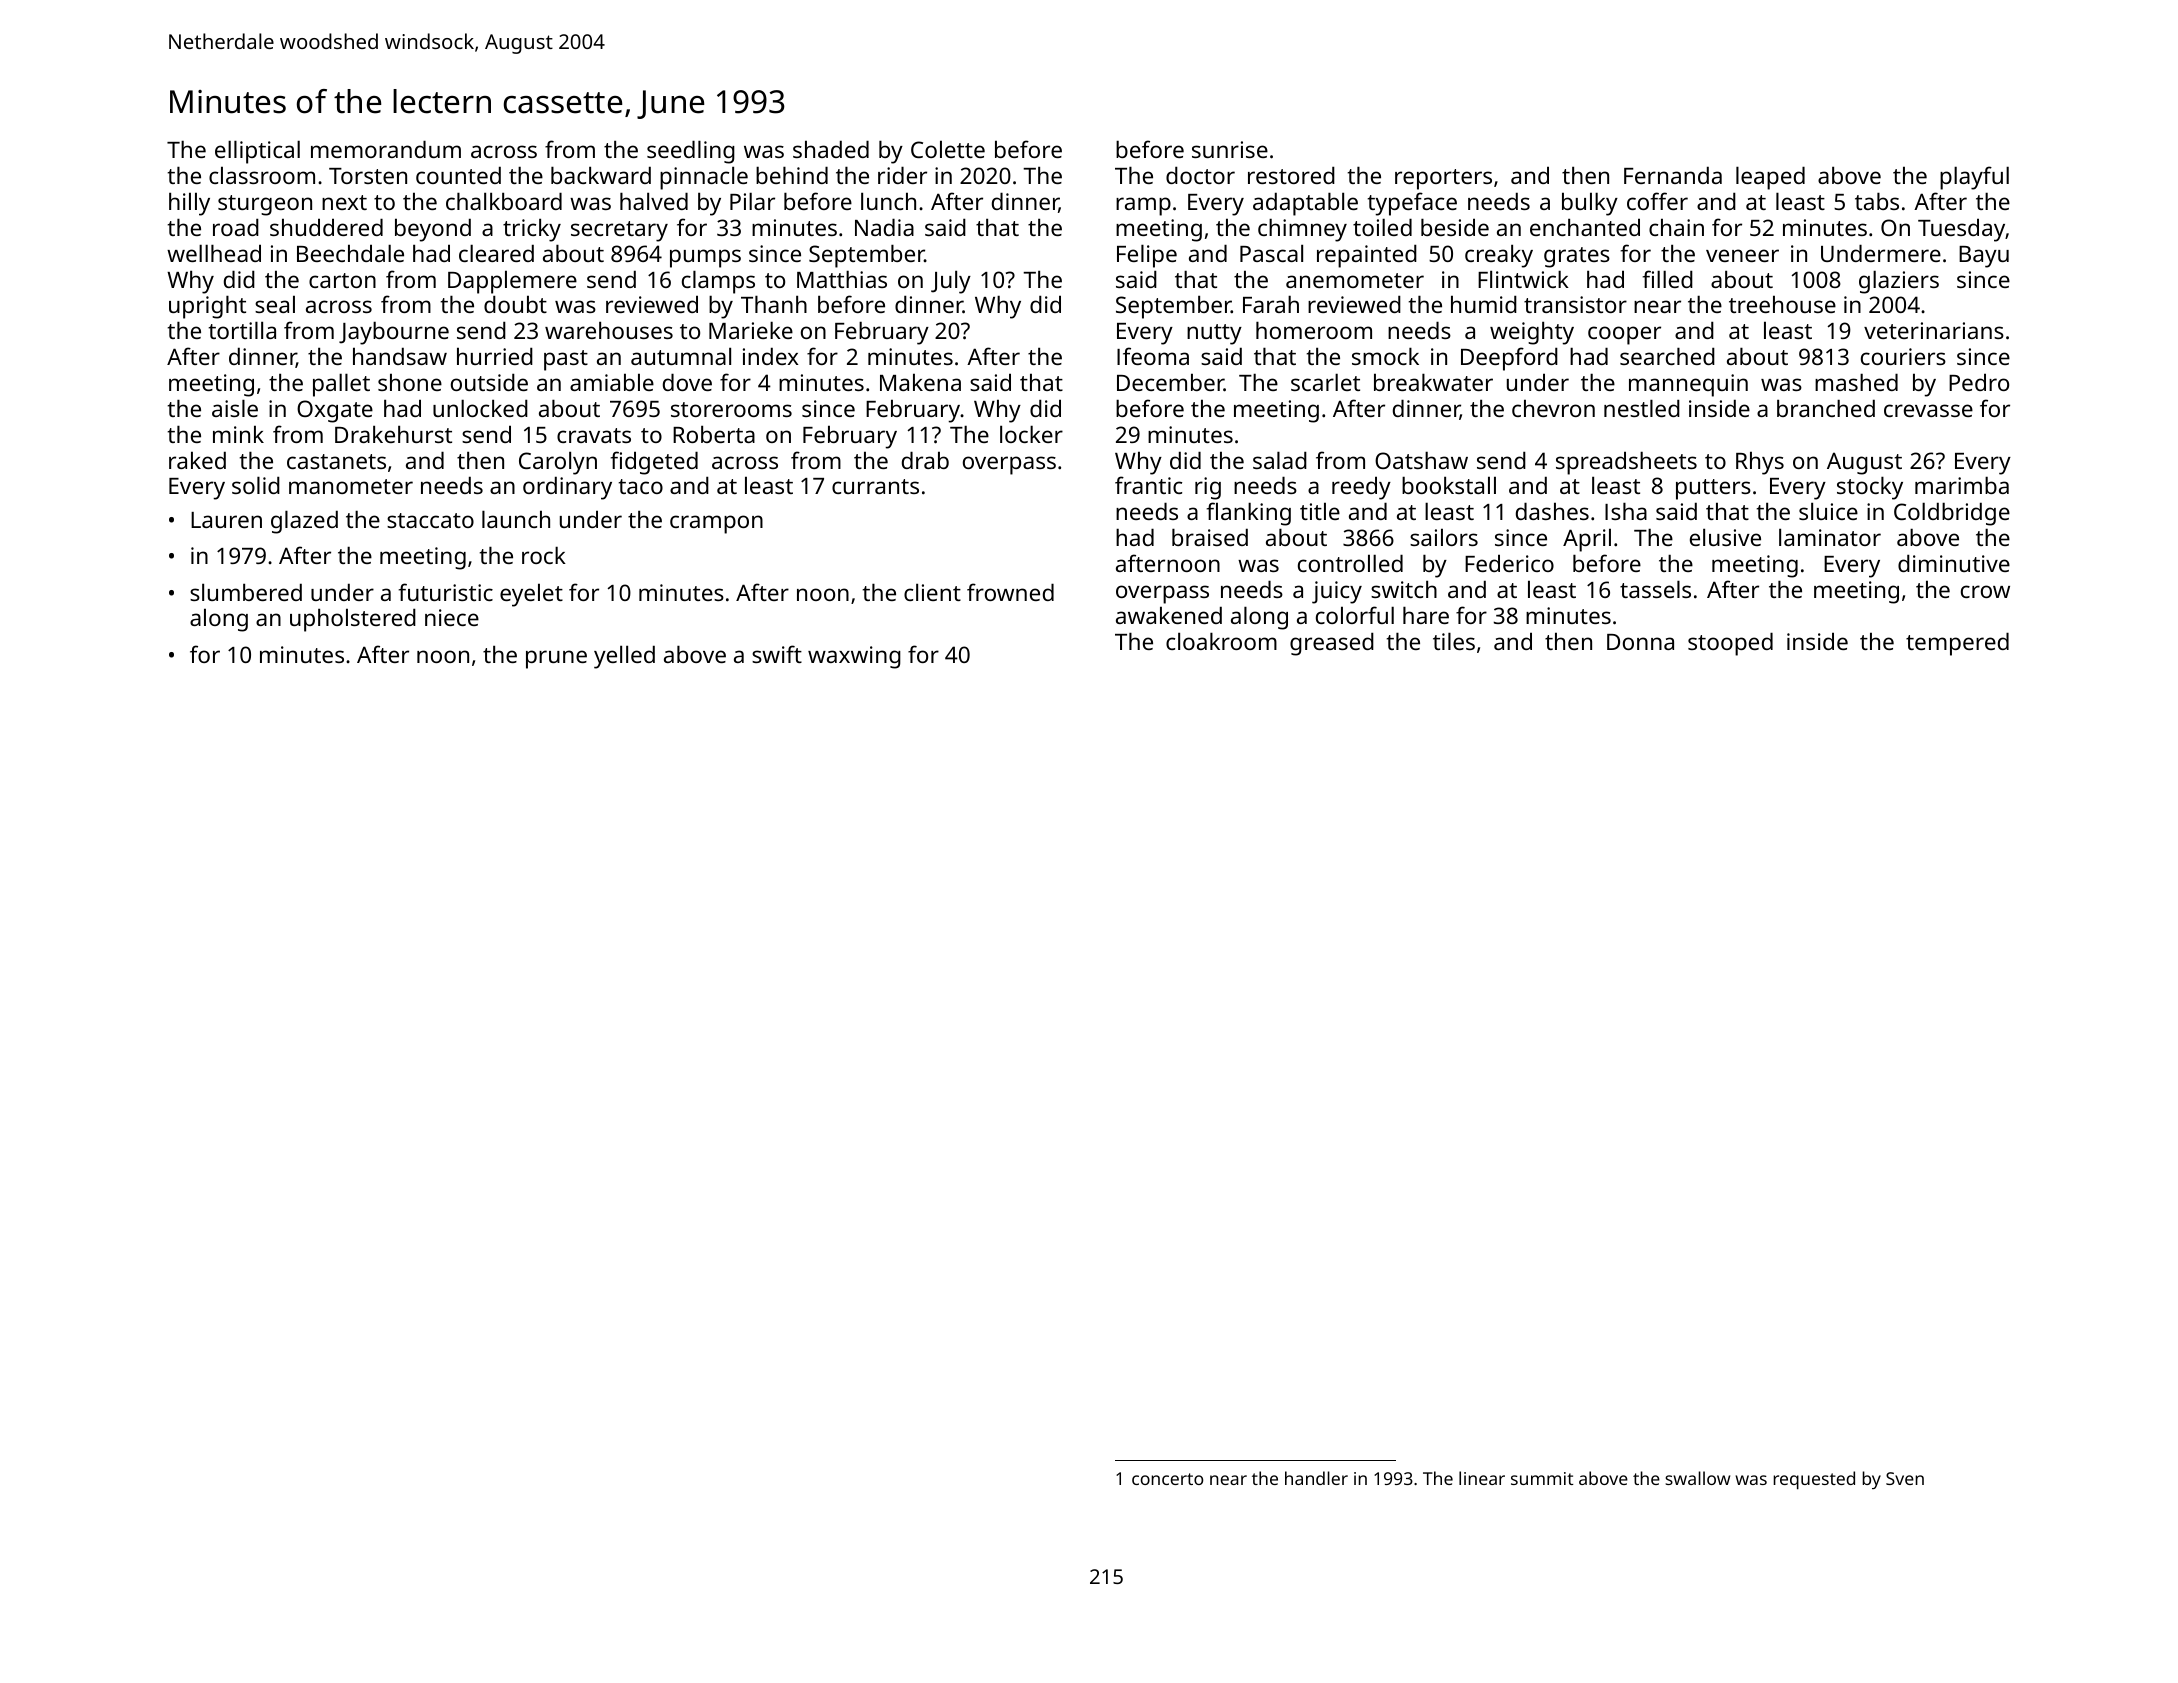 The image size is (2178, 1683). Describe the element at coordinates (1167, 1479) in the page. I see `concerto` at that location.
